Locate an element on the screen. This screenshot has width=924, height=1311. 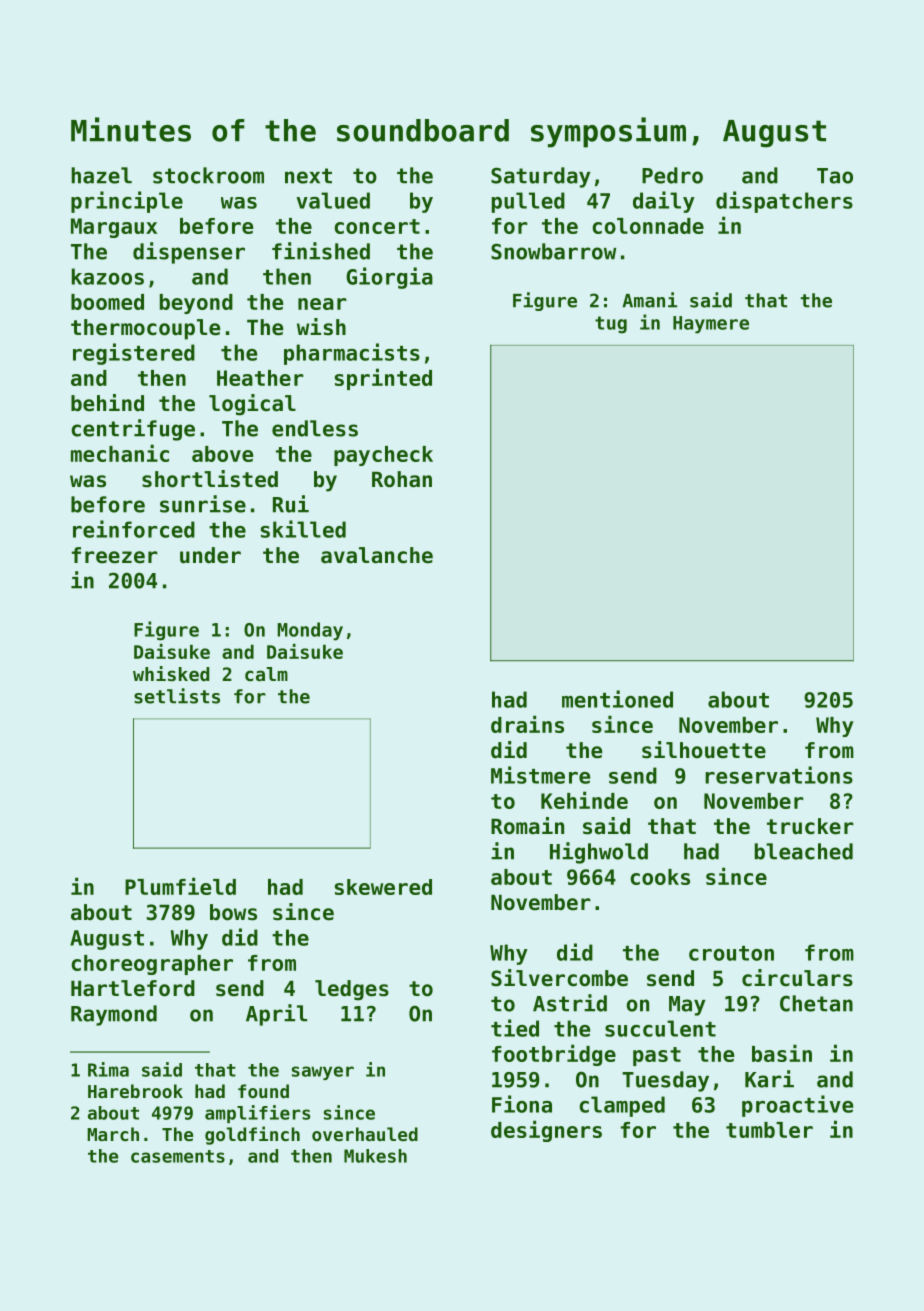
mentioned is located at coordinates (617, 699).
